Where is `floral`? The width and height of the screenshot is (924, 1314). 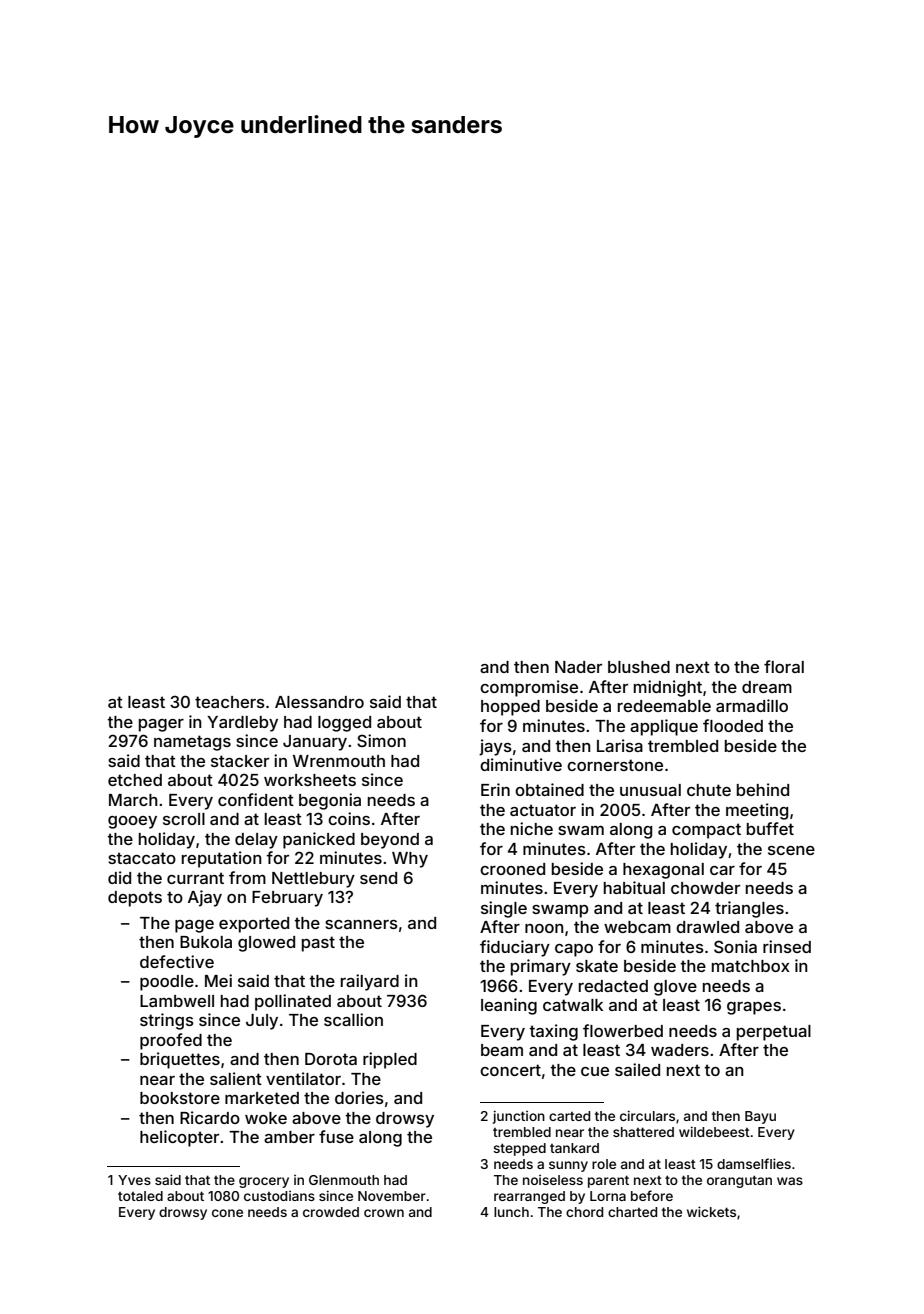
floral is located at coordinates (784, 666).
